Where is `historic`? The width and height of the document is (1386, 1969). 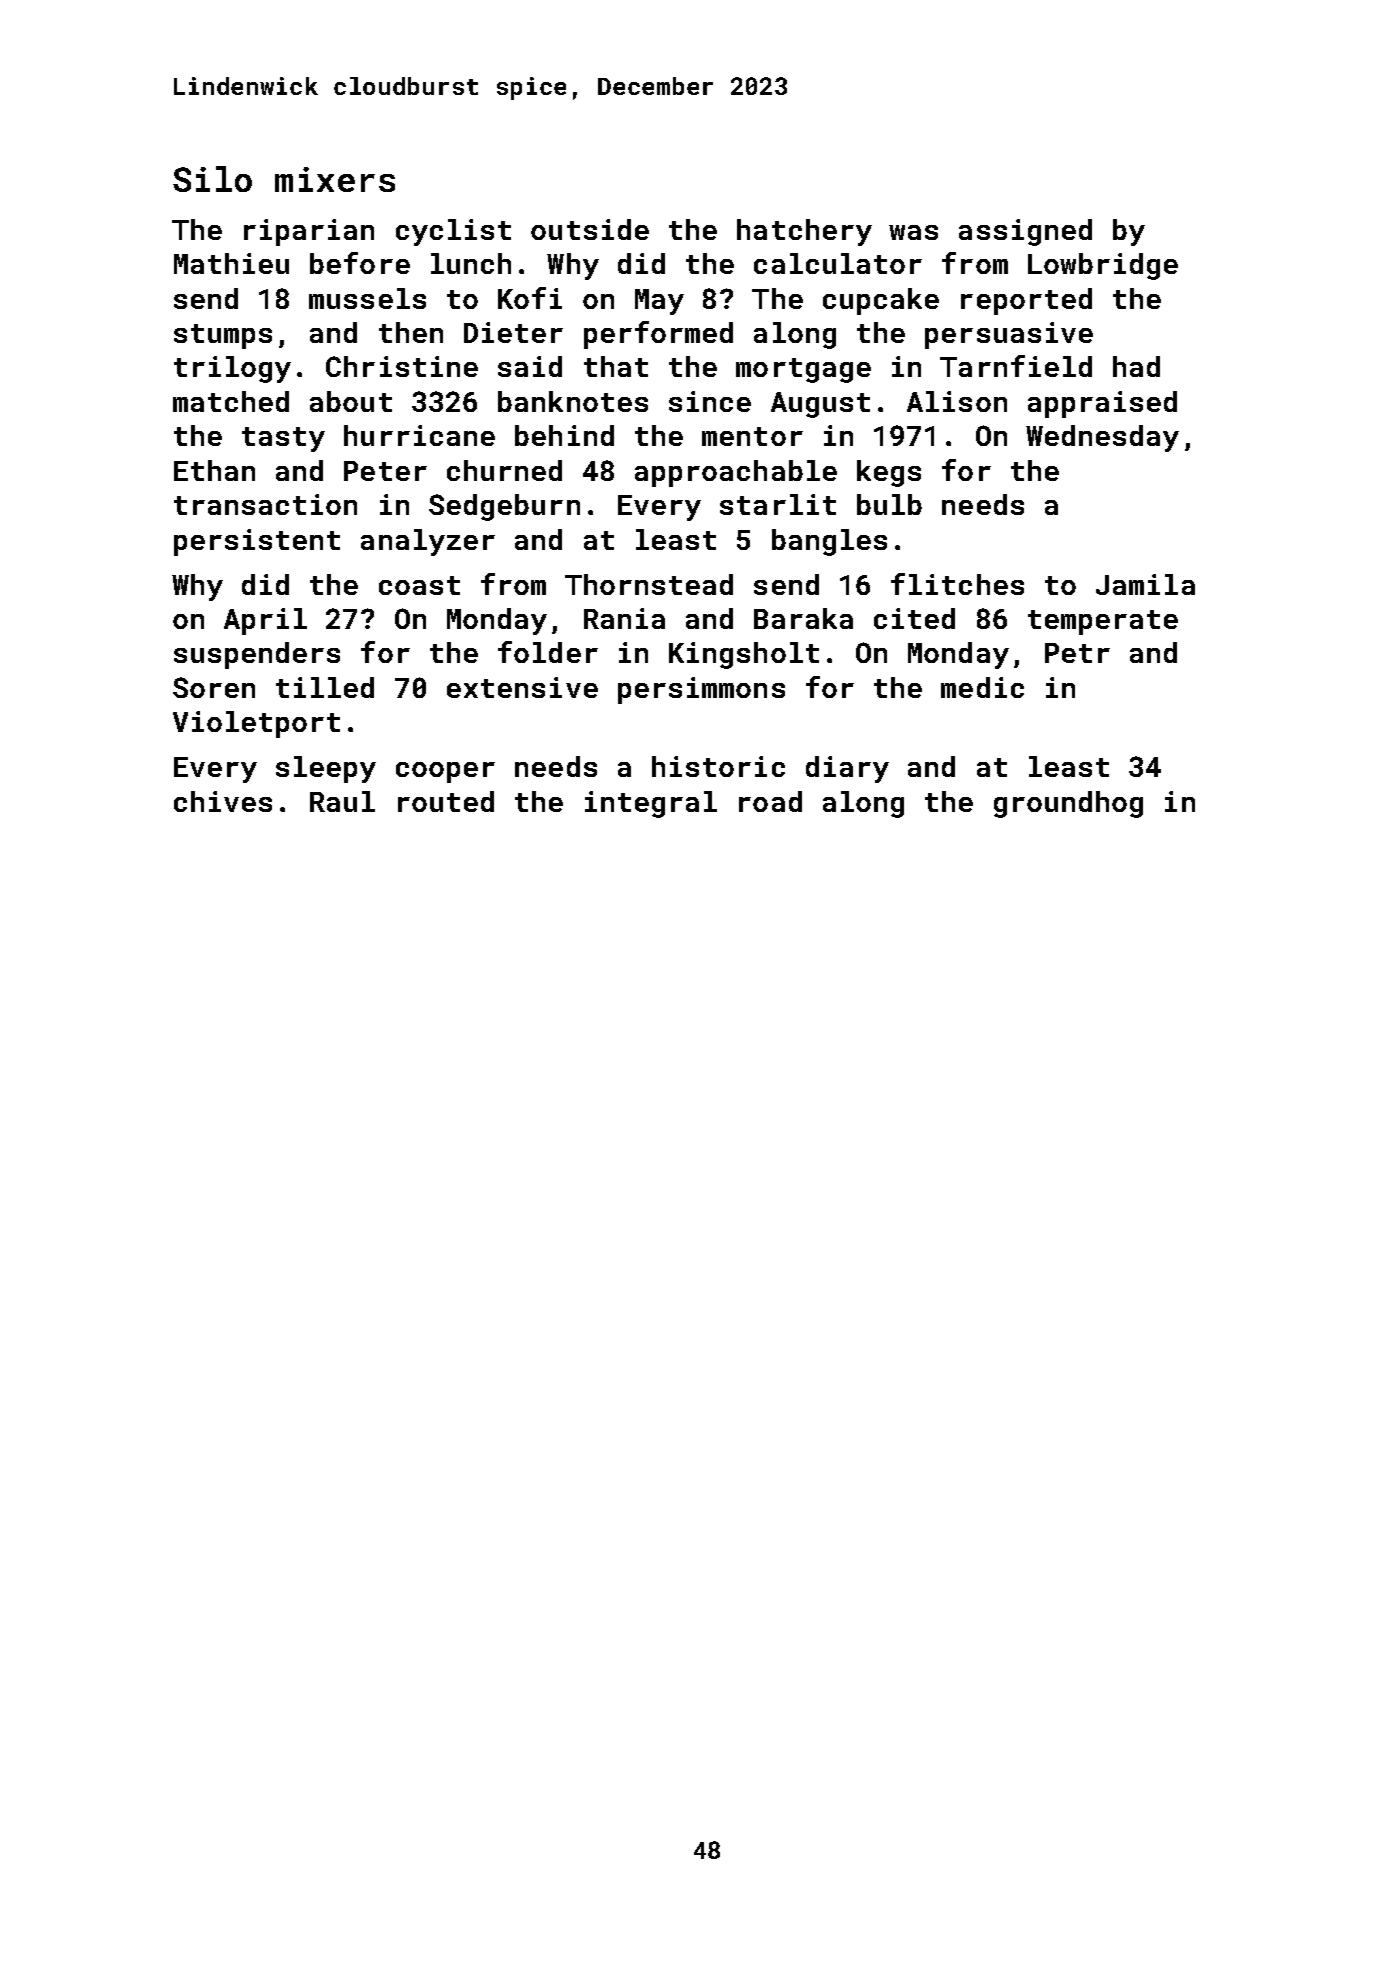
historic is located at coordinates (718, 766).
